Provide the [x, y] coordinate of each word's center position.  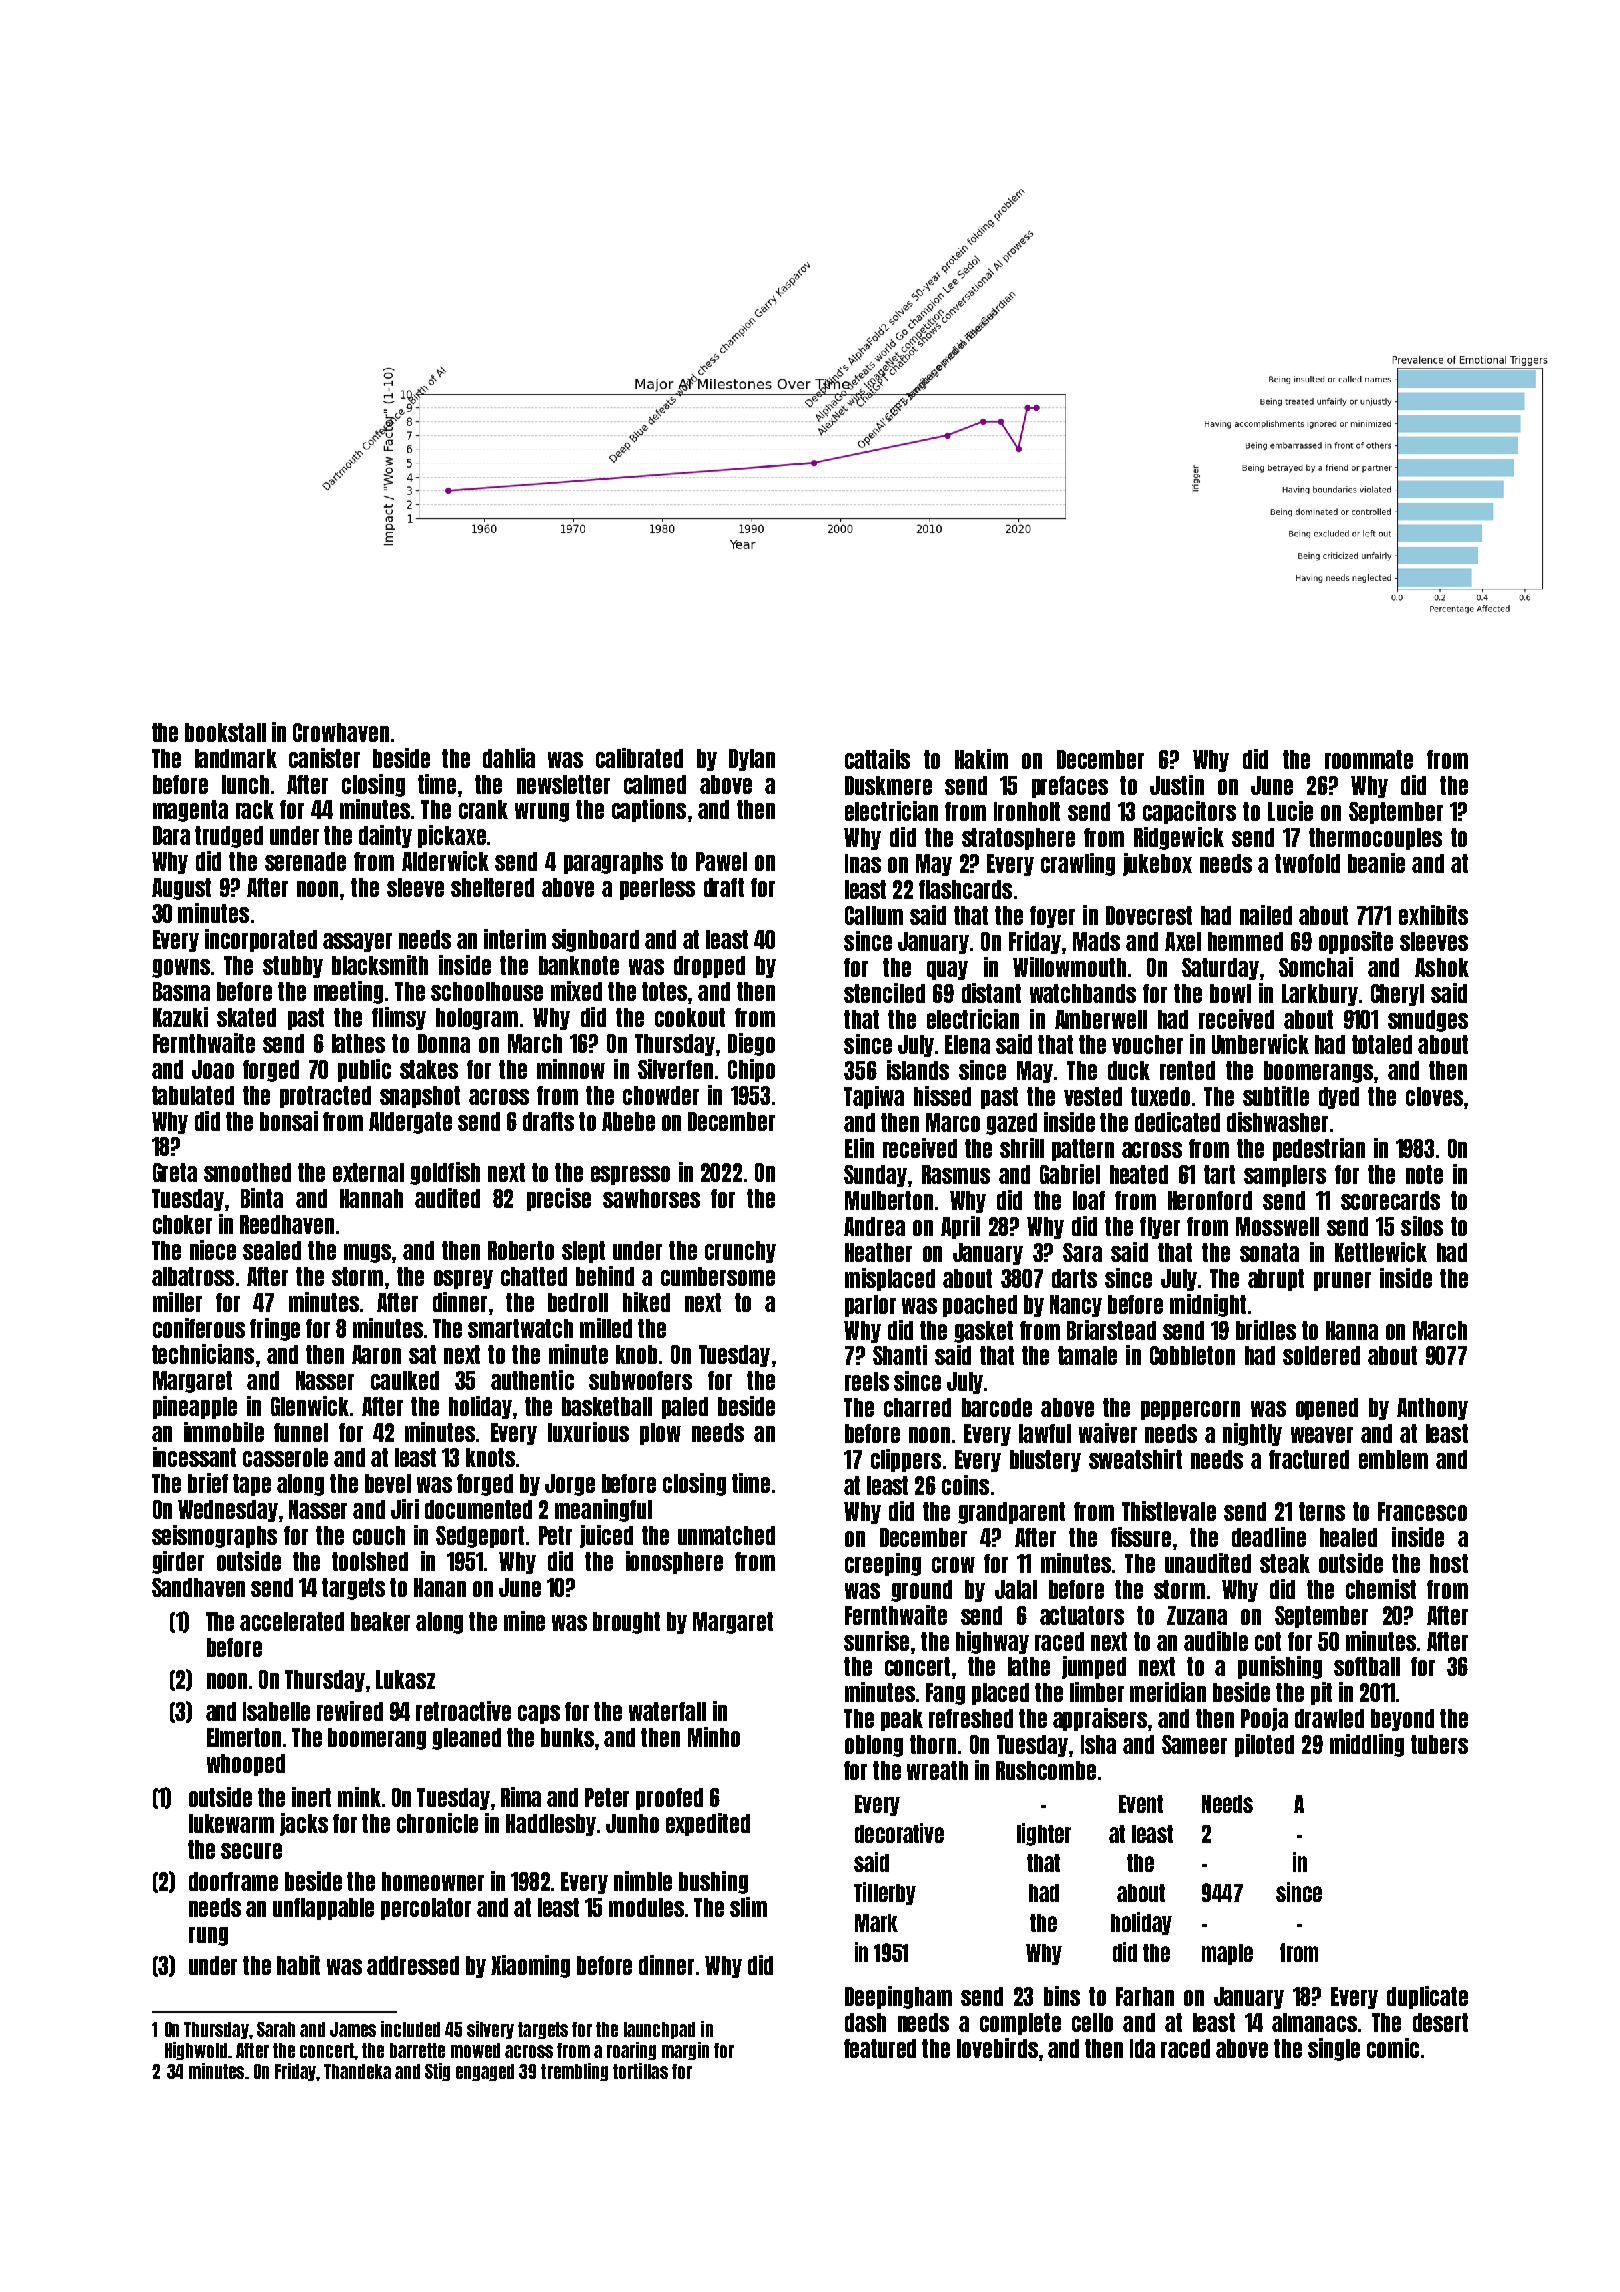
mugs [367, 1253]
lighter [1044, 1834]
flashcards [965, 889]
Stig [437, 2072]
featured [880, 2048]
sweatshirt [1135, 1459]
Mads [1096, 941]
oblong [874, 1746]
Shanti [900, 1355]
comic [1393, 2048]
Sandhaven [198, 1587]
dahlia [509, 758]
